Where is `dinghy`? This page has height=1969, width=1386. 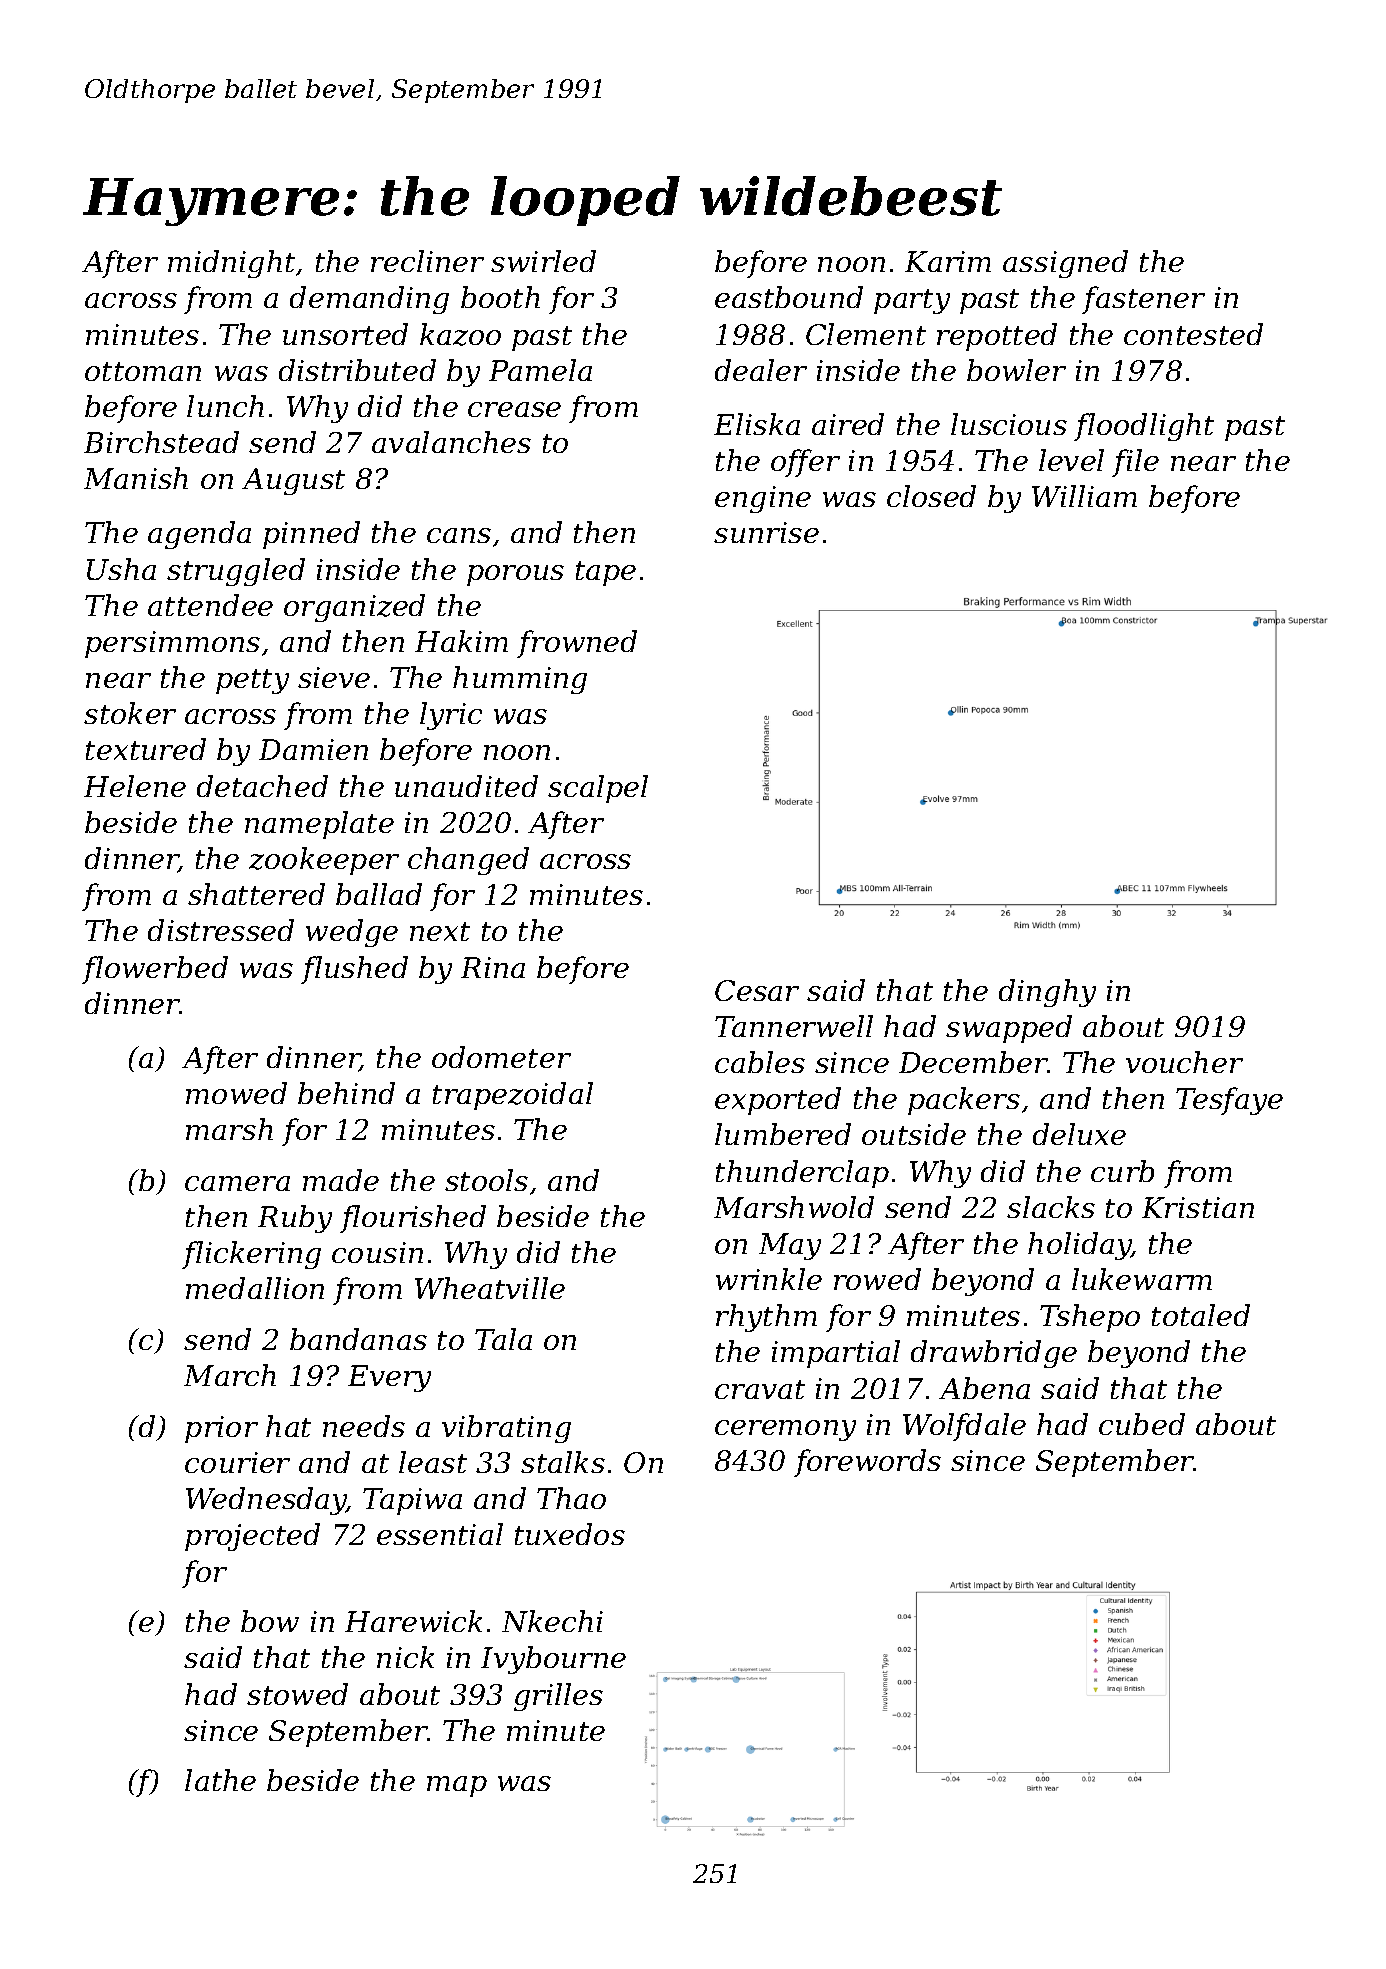
dinghy is located at coordinates (1047, 993).
